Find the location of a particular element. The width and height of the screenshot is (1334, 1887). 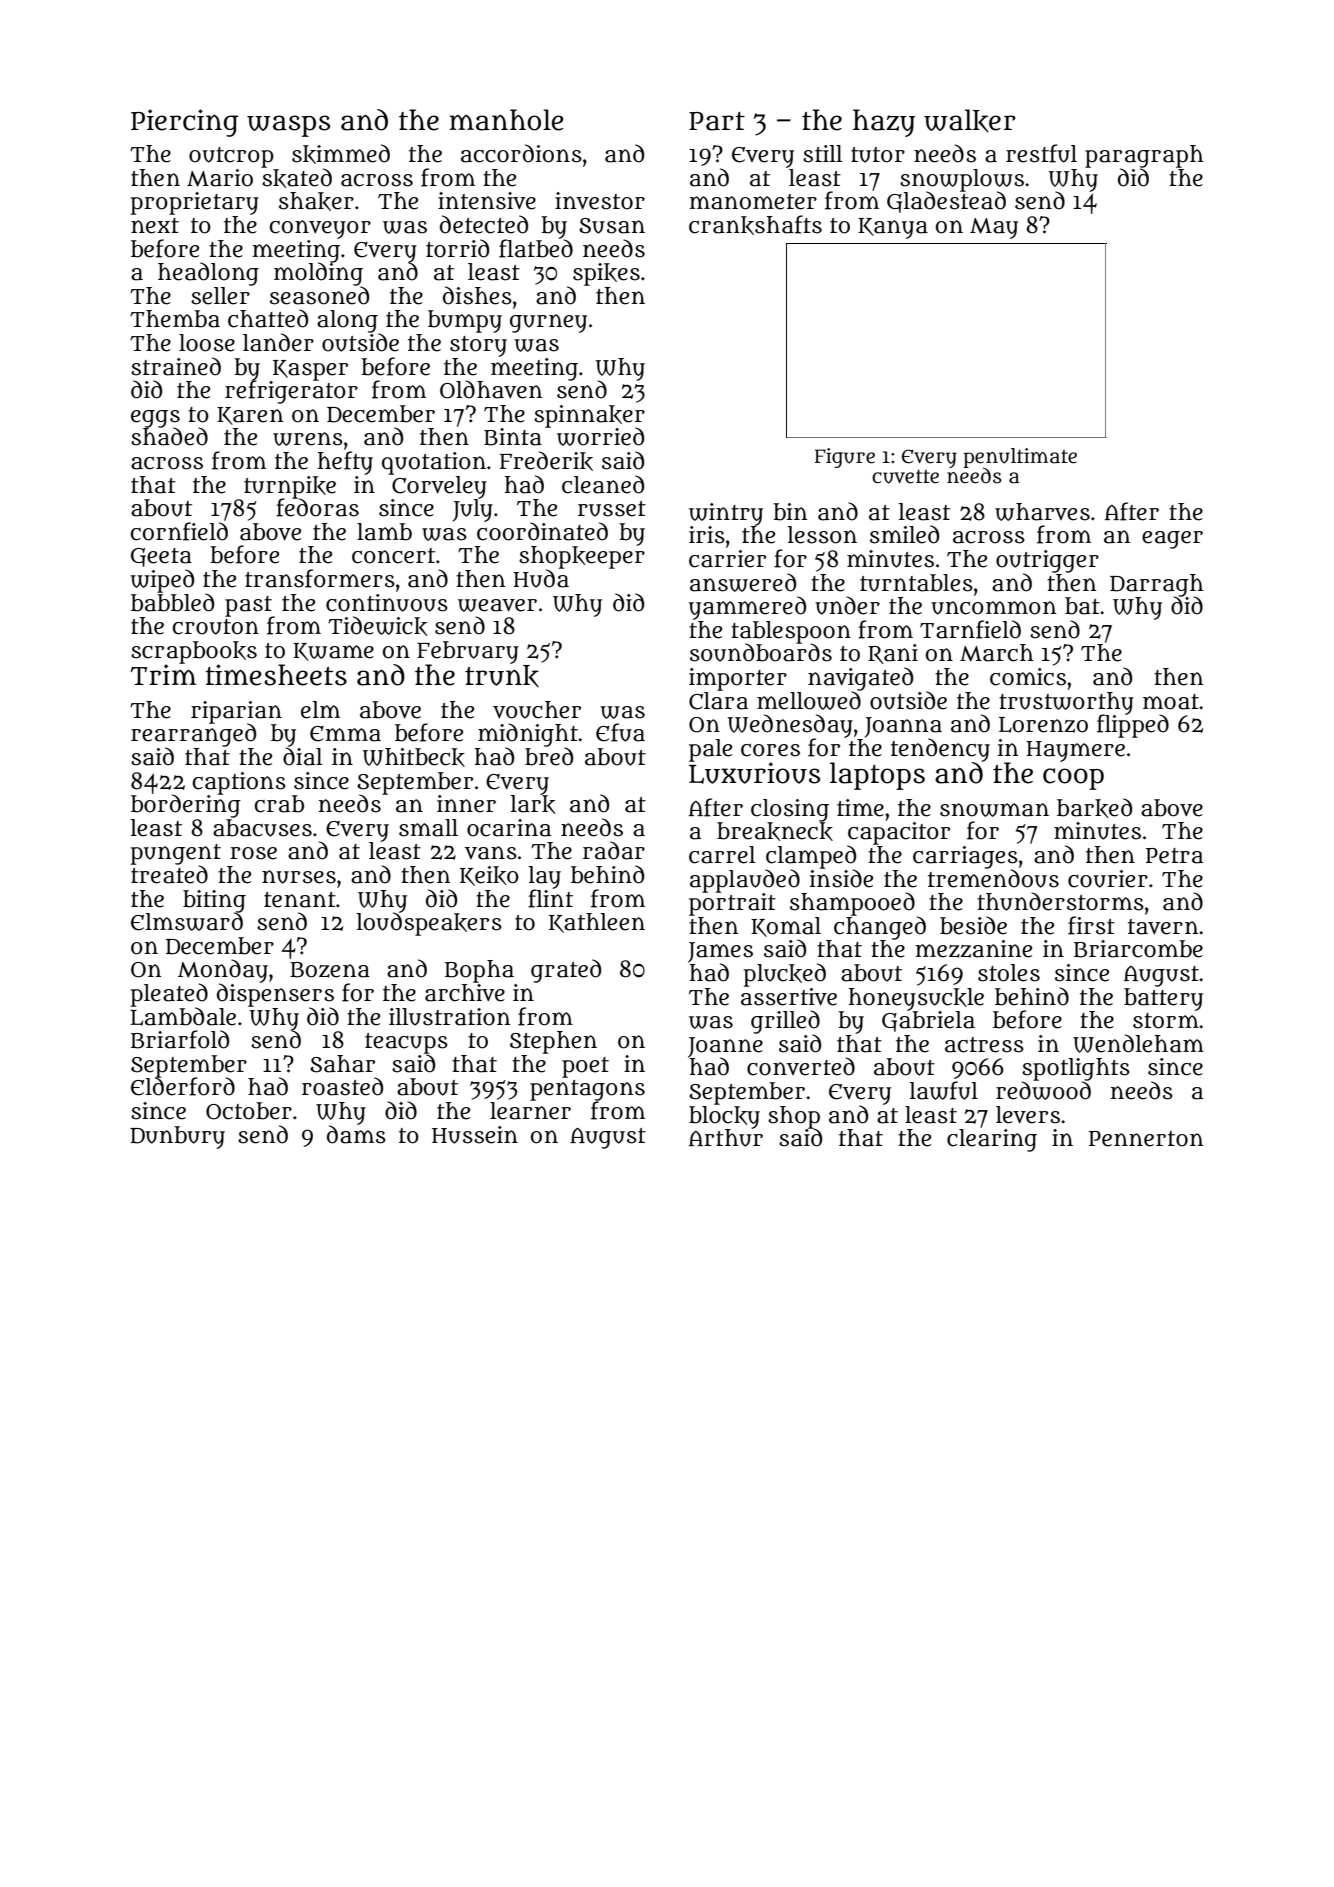

Gladestead is located at coordinates (946, 202).
